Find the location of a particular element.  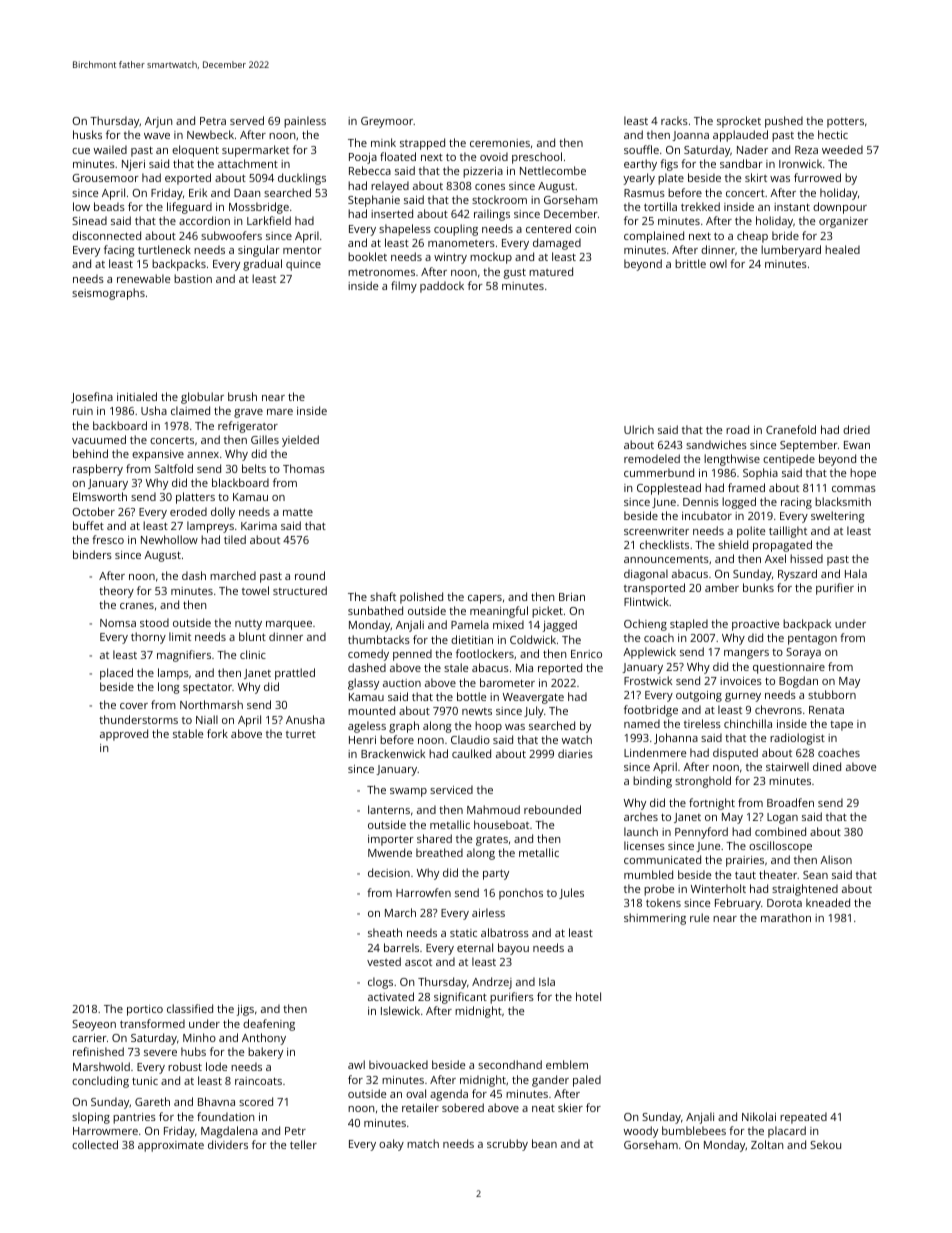

brittle is located at coordinates (690, 263).
